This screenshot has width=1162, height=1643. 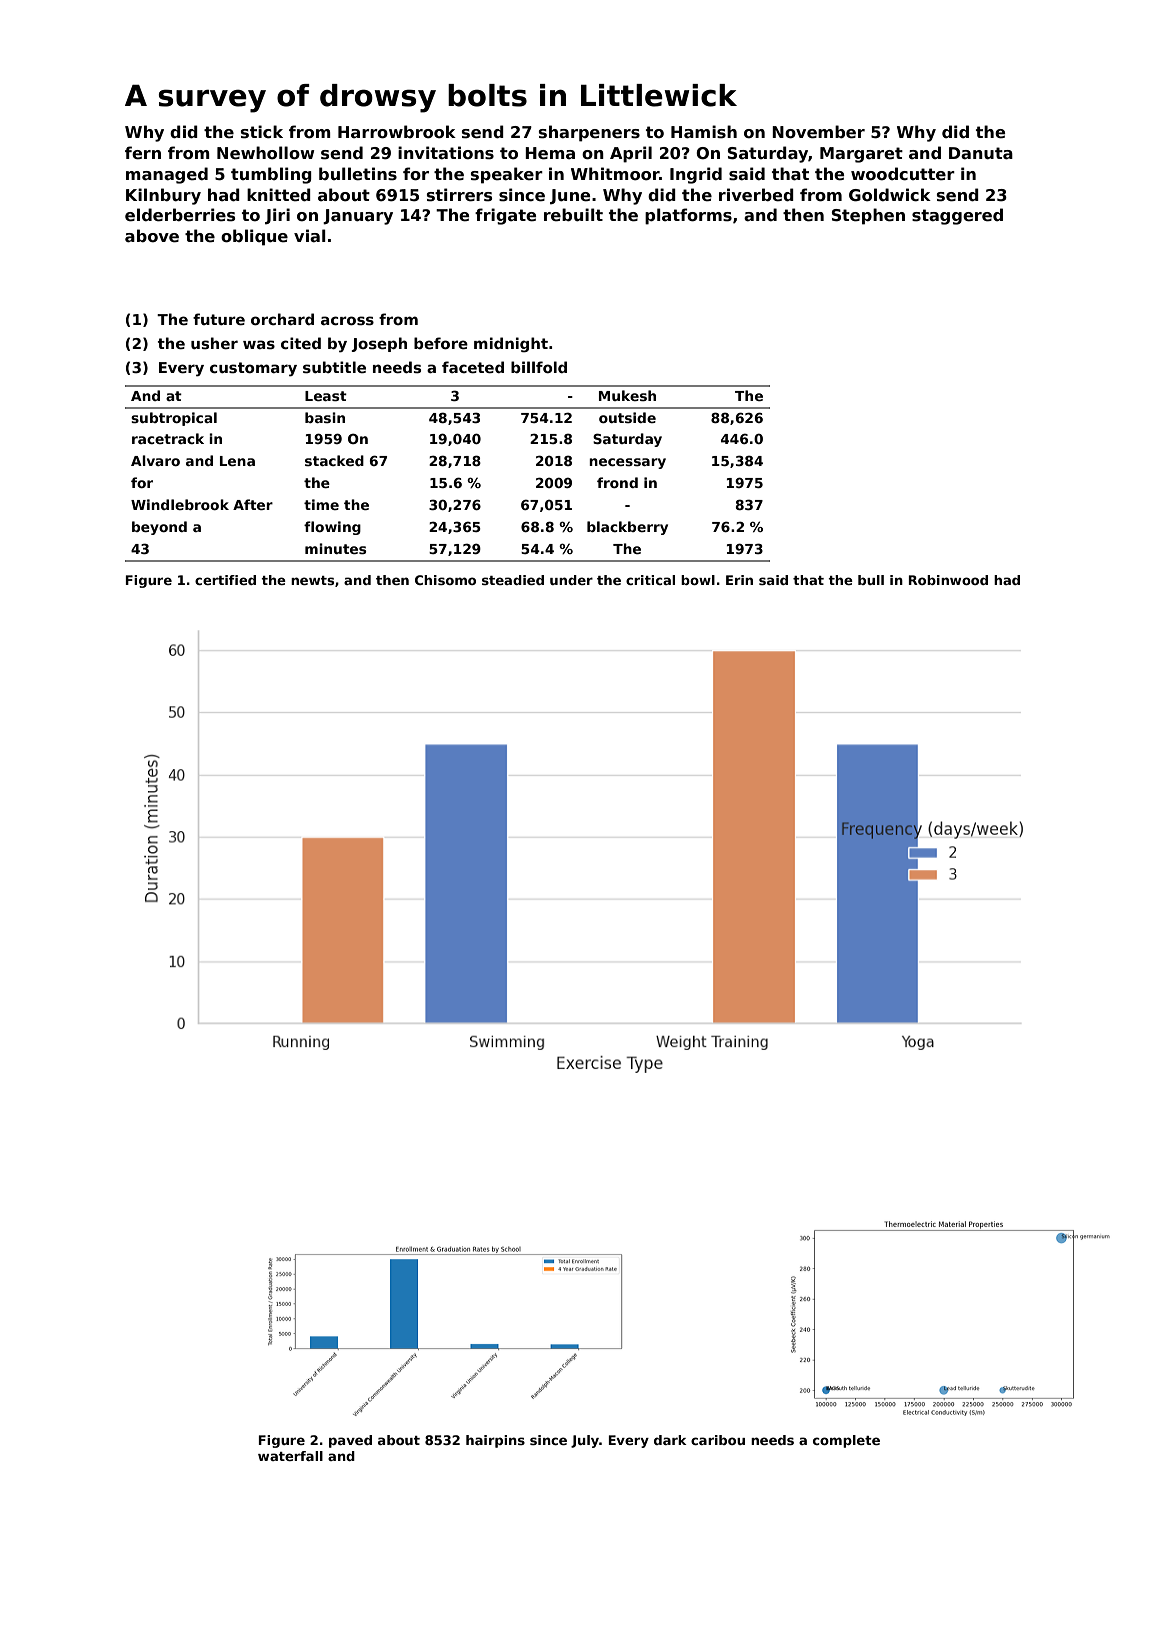 I want to click on complete, so click(x=846, y=1441).
